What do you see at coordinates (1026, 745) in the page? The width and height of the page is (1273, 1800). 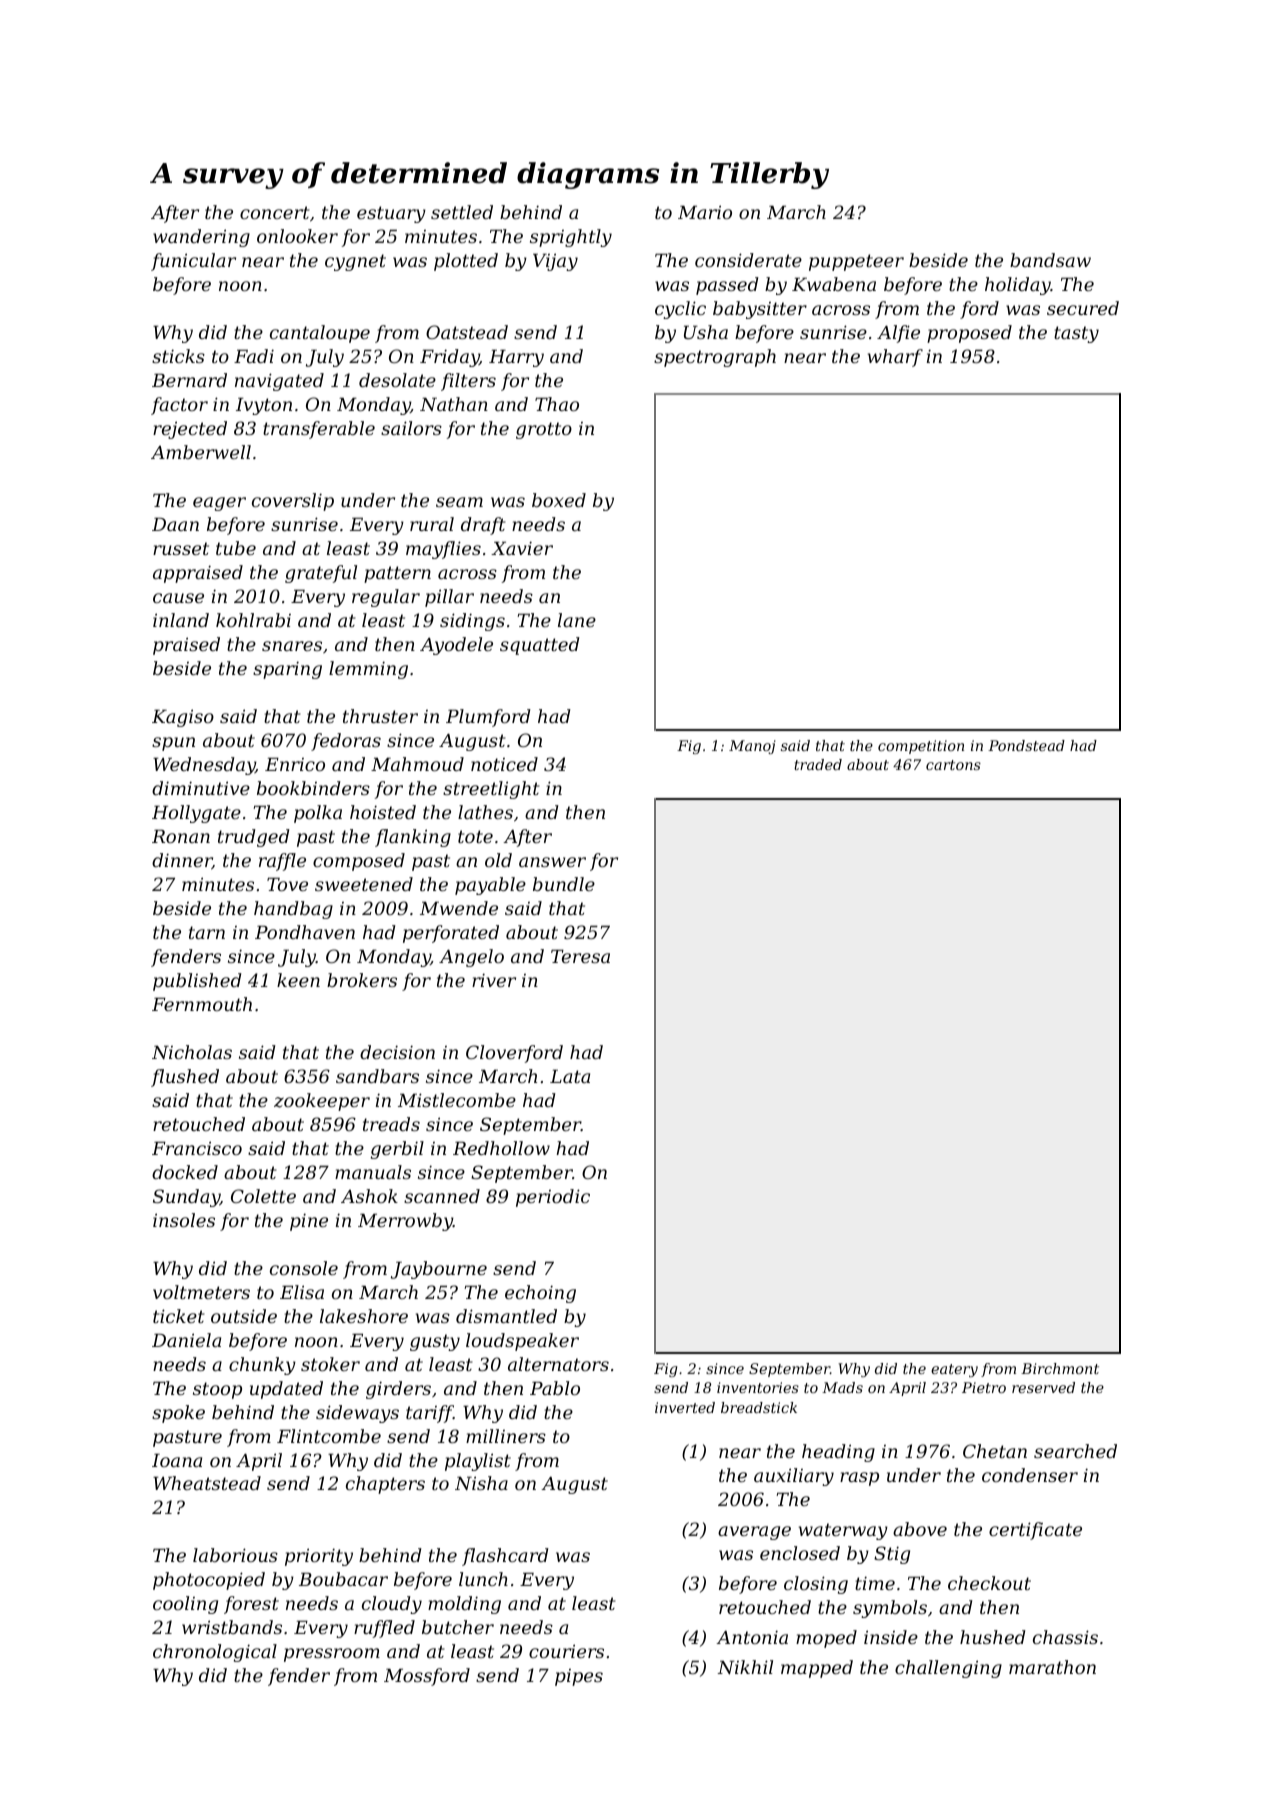 I see `Pondstead` at bounding box center [1026, 745].
